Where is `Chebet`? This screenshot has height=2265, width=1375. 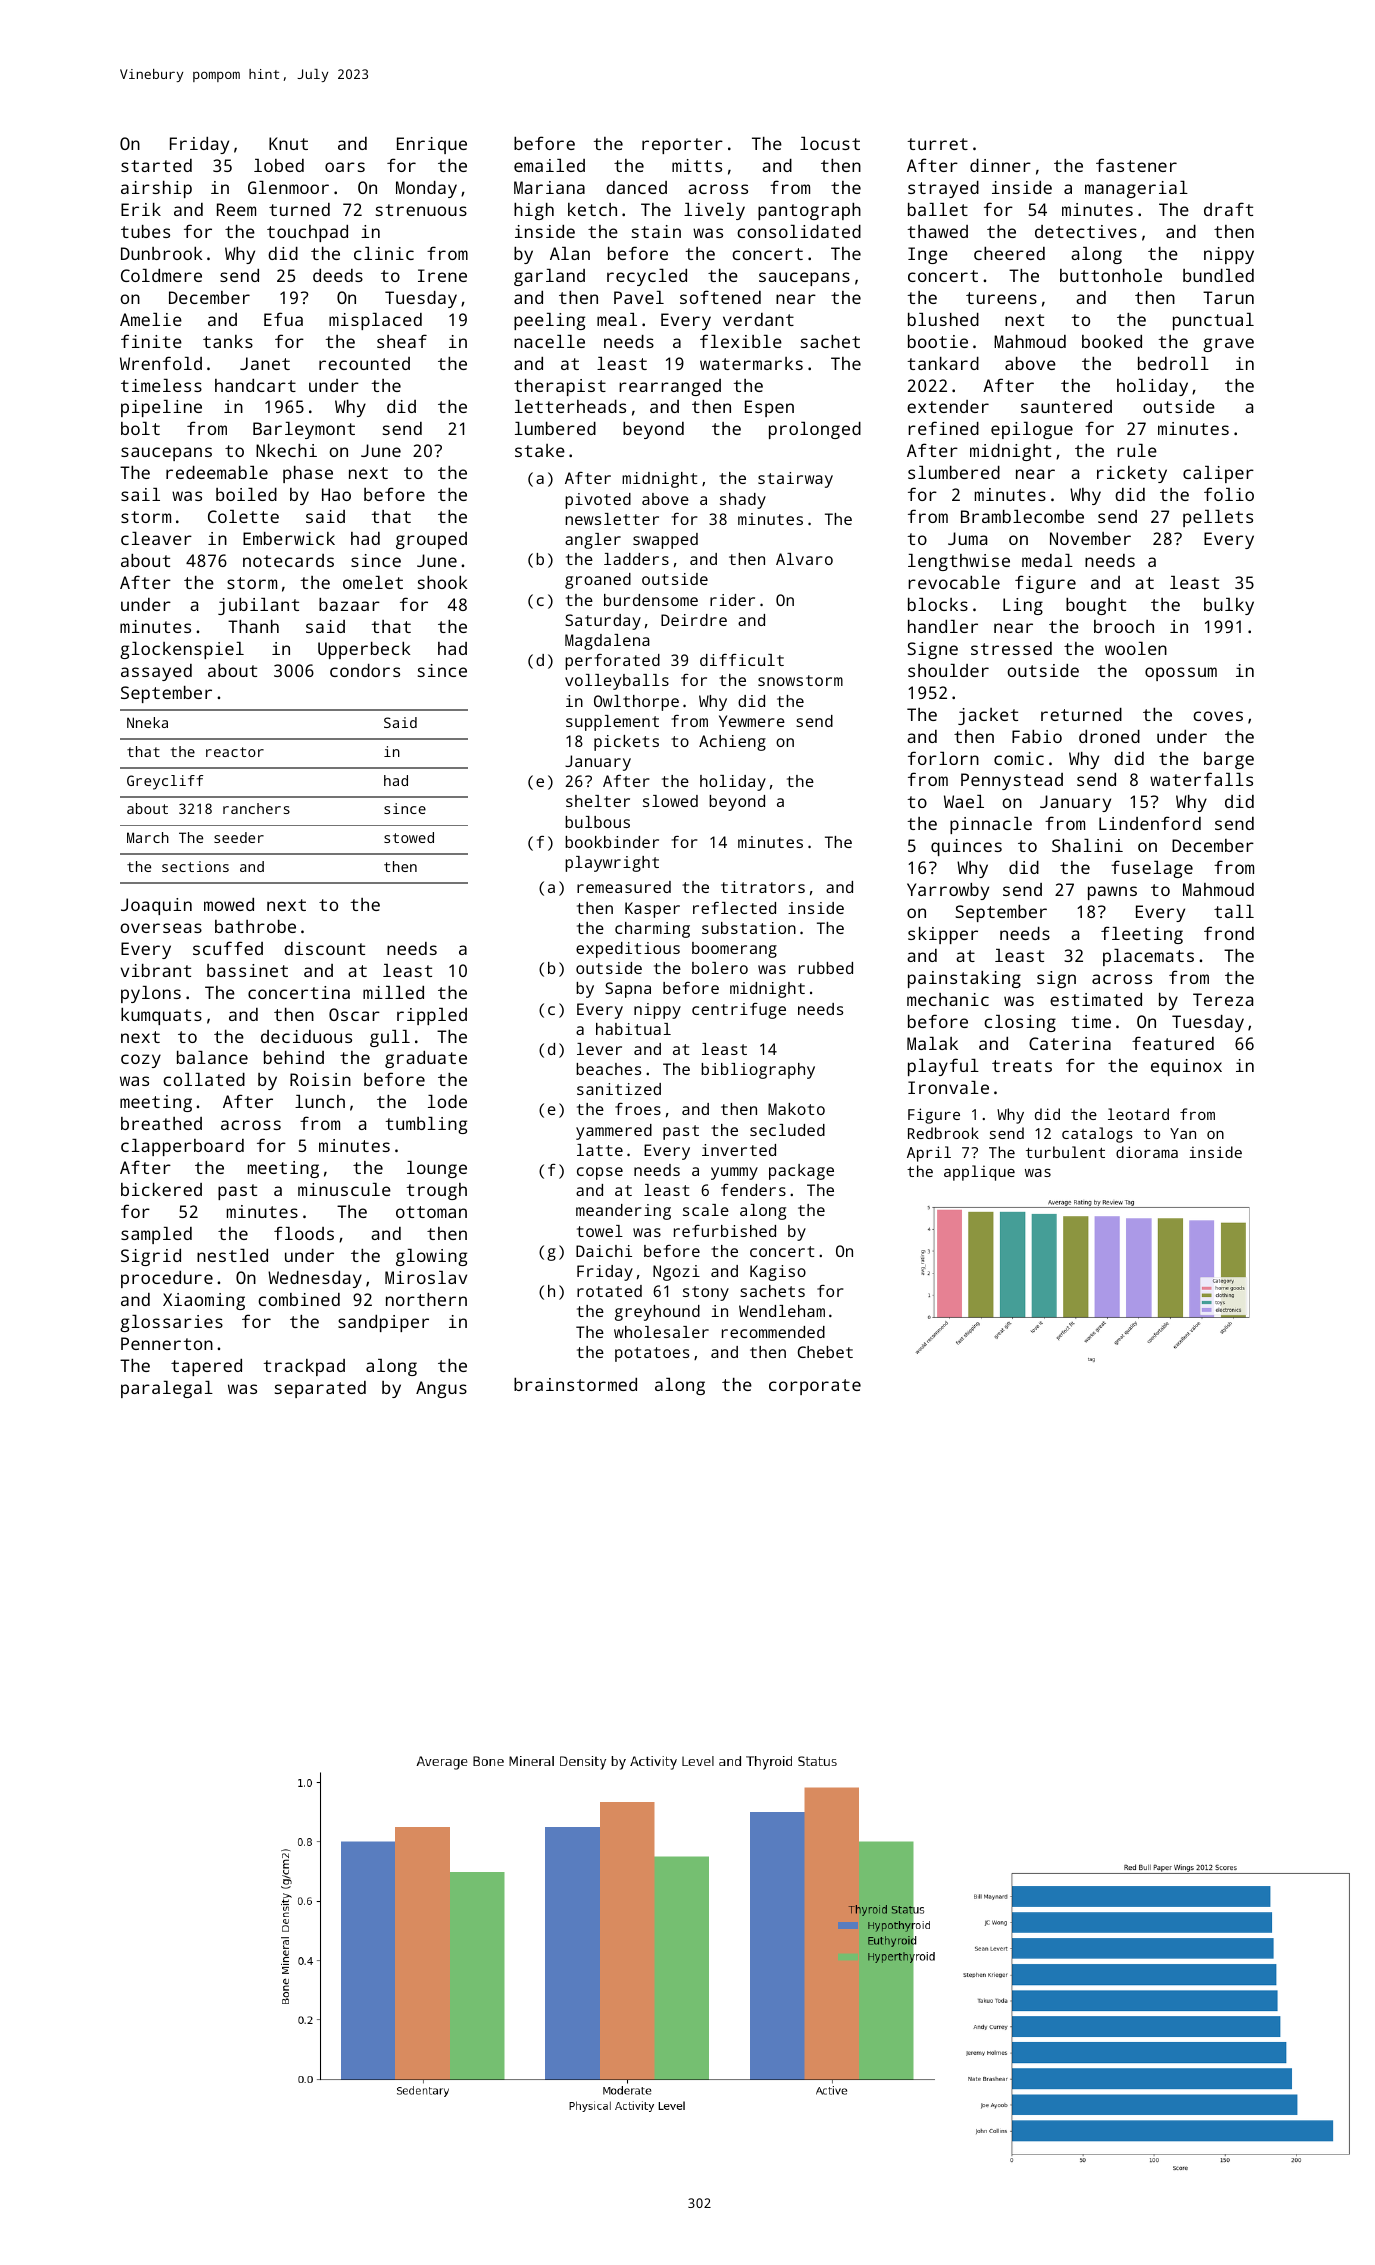 Chebet is located at coordinates (825, 1352).
